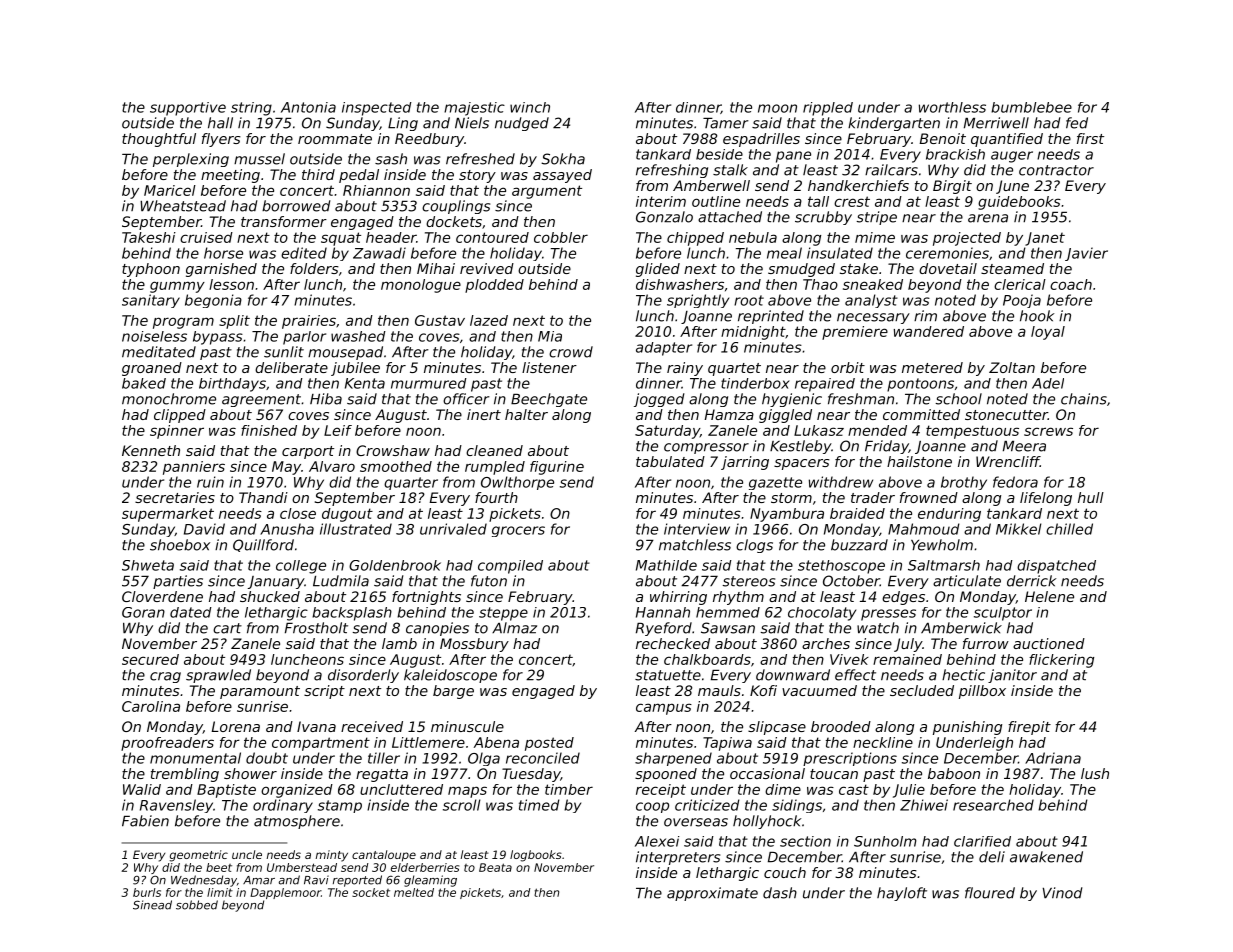 Image resolution: width=1233 pixels, height=952 pixels. Describe the element at coordinates (707, 805) in the screenshot. I see `criticized` at that location.
